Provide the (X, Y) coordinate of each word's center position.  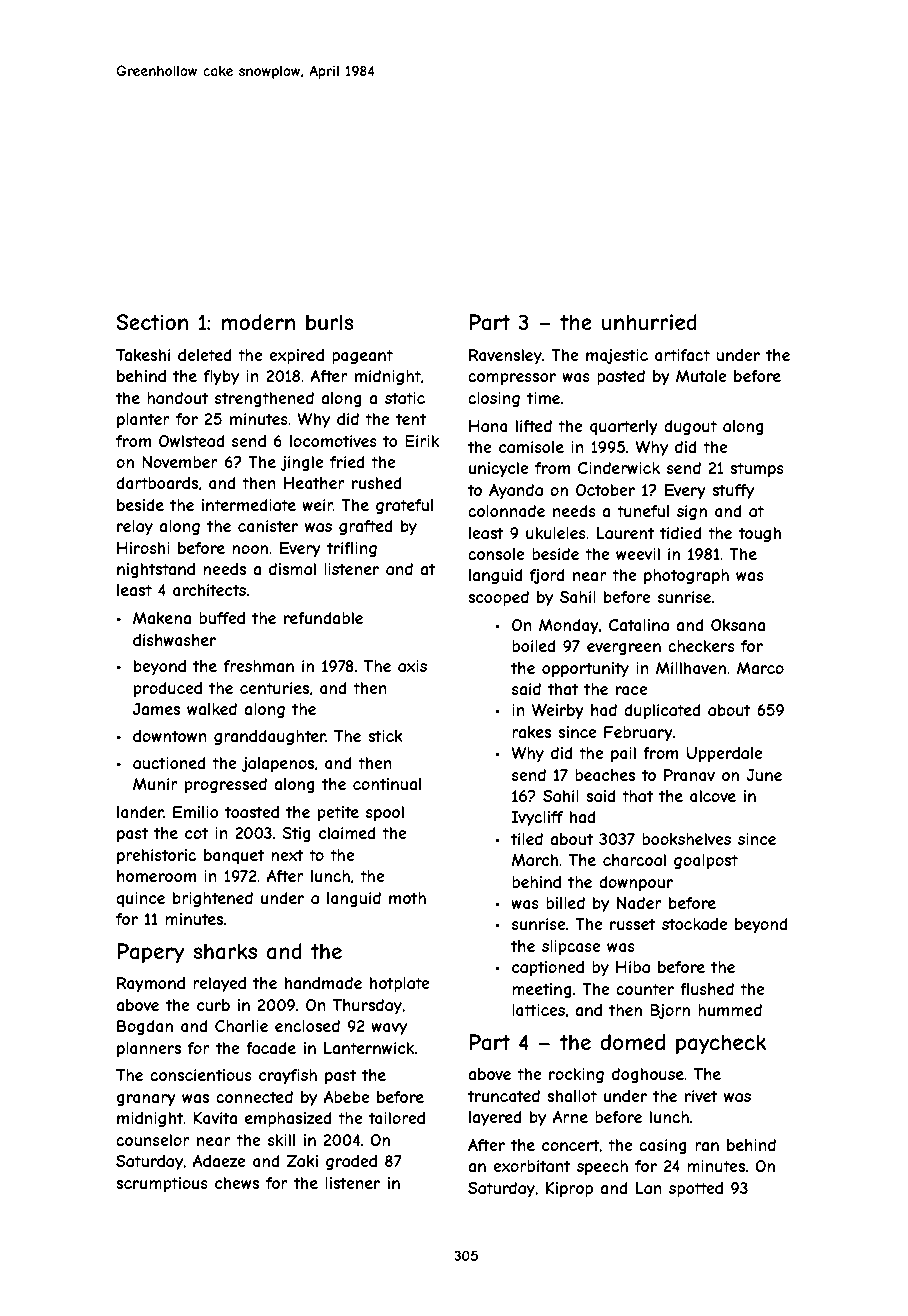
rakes (531, 732)
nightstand (156, 570)
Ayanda (516, 491)
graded (351, 1162)
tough (760, 534)
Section (152, 322)
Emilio (196, 812)
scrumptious (162, 1184)
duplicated (662, 711)
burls (330, 322)
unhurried (649, 322)
